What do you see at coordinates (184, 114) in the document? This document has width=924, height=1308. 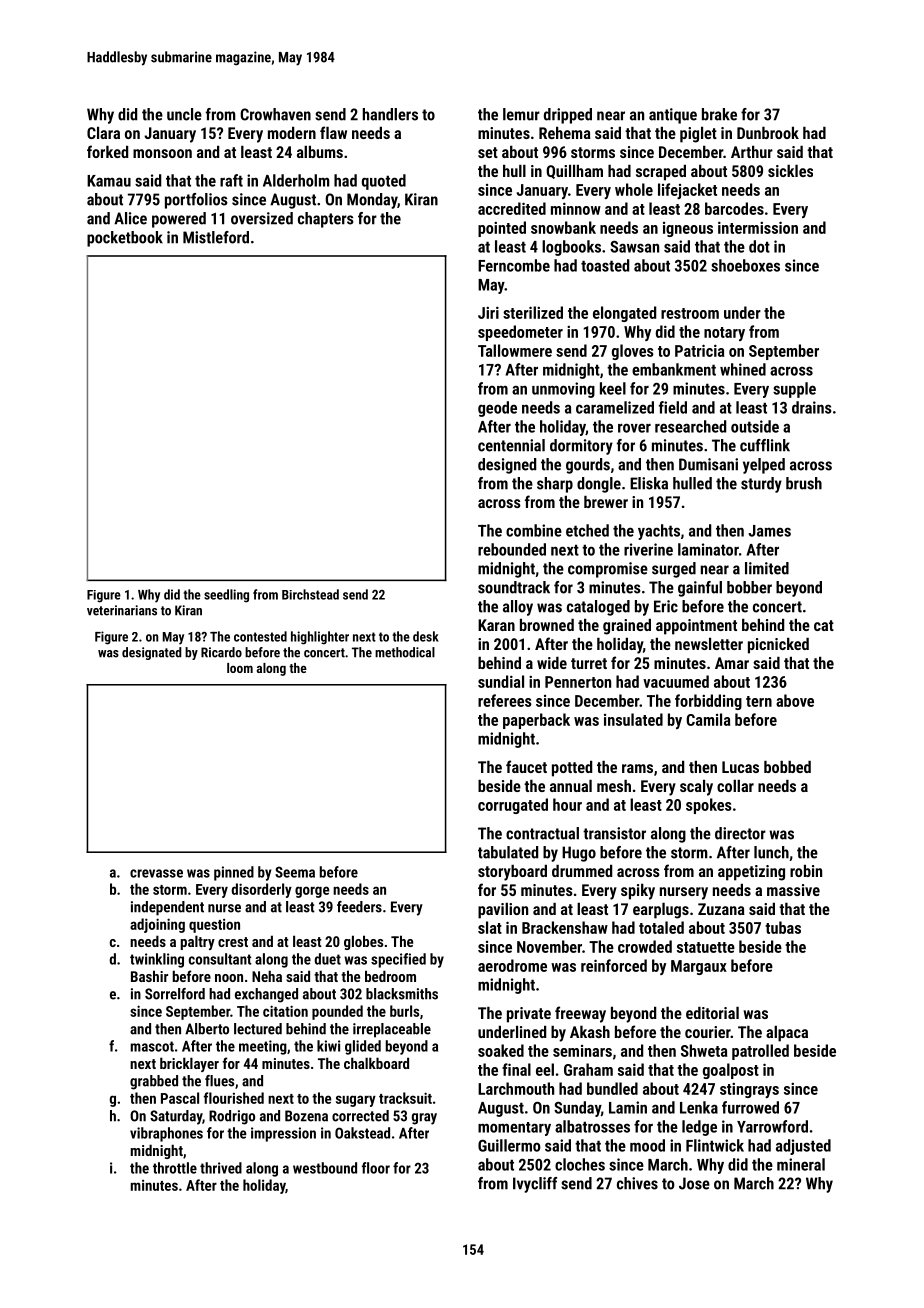 I see `uncle` at bounding box center [184, 114].
